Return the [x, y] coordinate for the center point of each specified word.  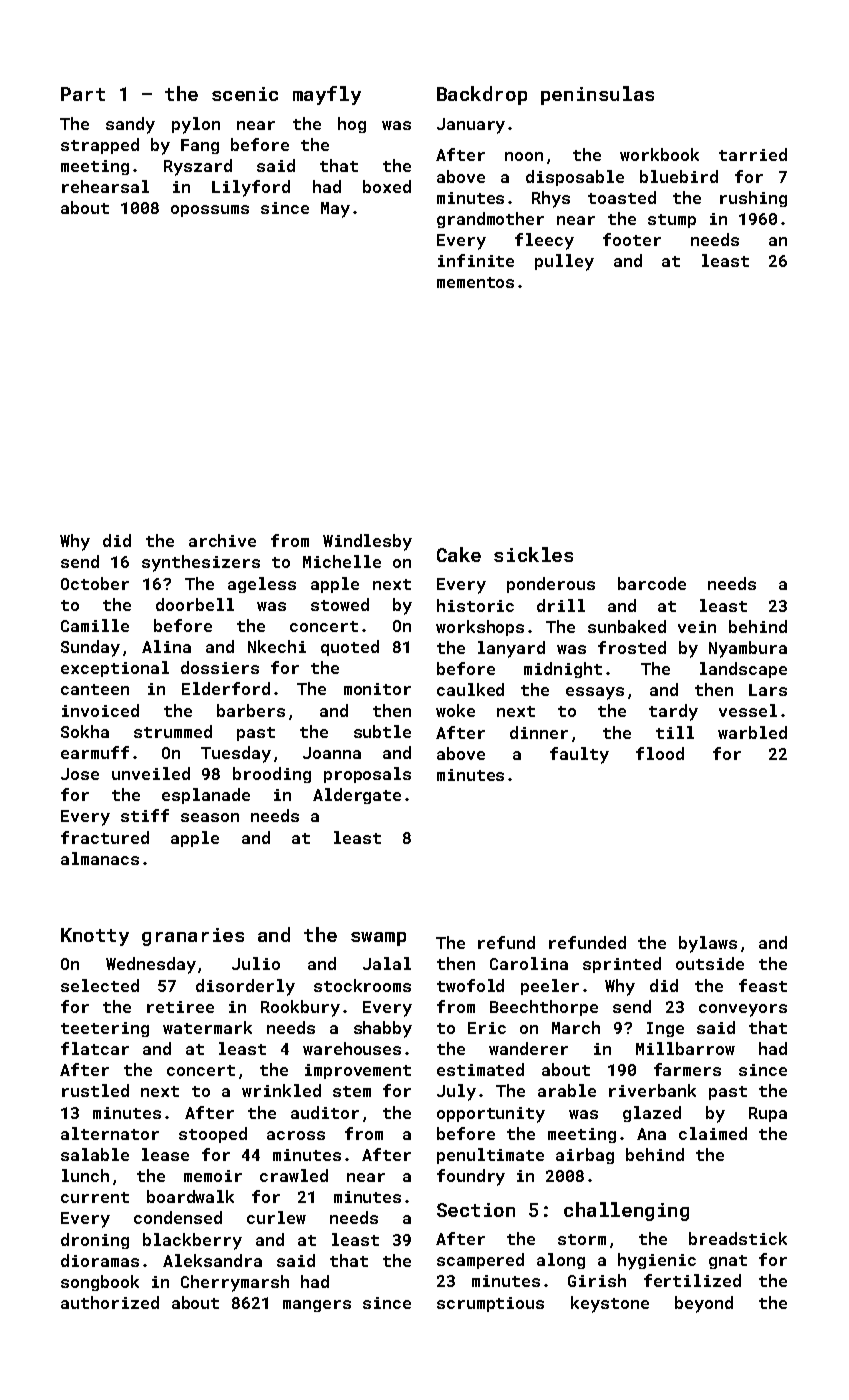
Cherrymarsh [235, 1283]
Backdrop [482, 95]
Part [83, 94]
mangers [317, 1306]
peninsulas [597, 95]
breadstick [738, 1238]
